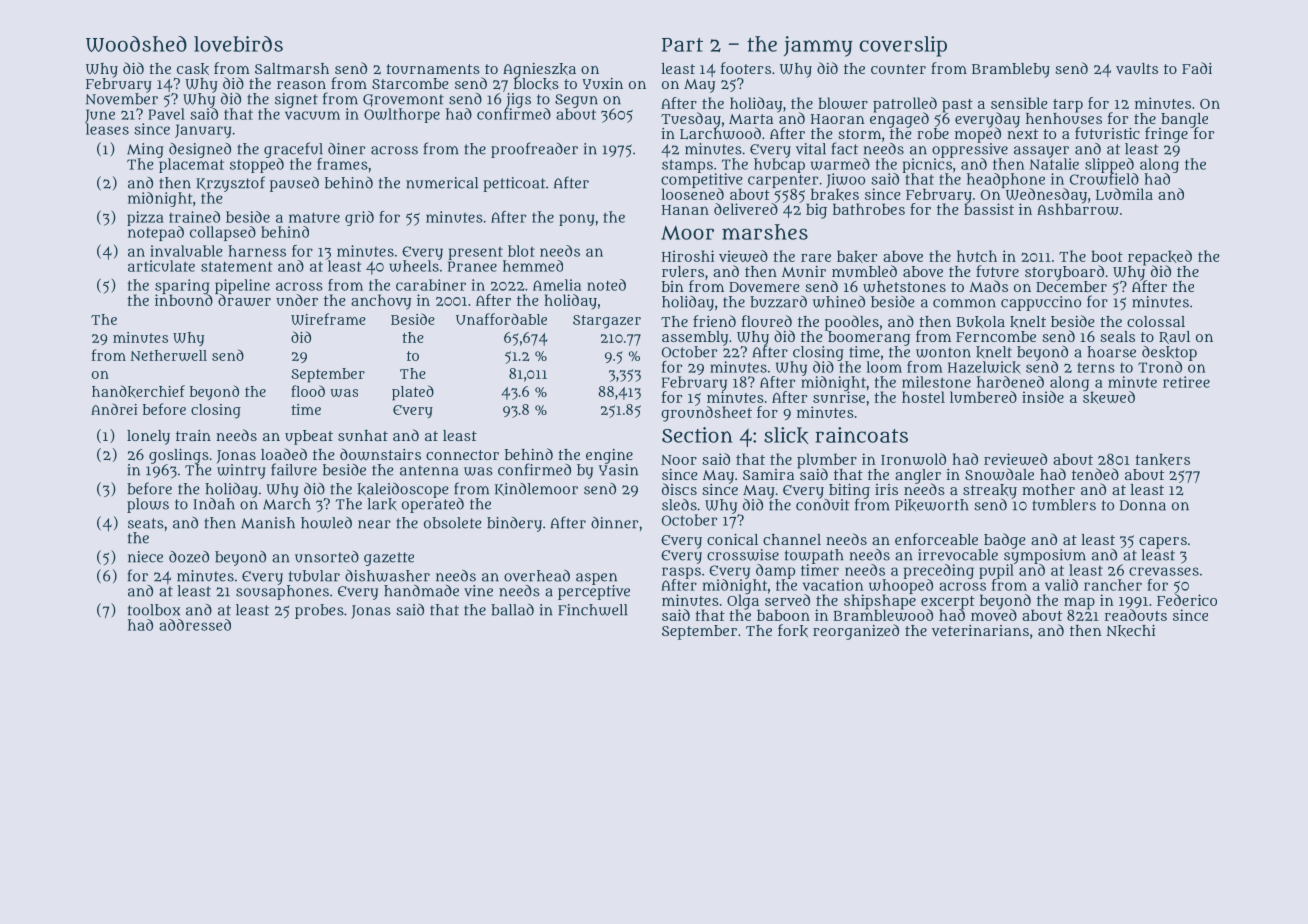  Describe the element at coordinates (223, 233) in the screenshot. I see `collapsed` at that location.
